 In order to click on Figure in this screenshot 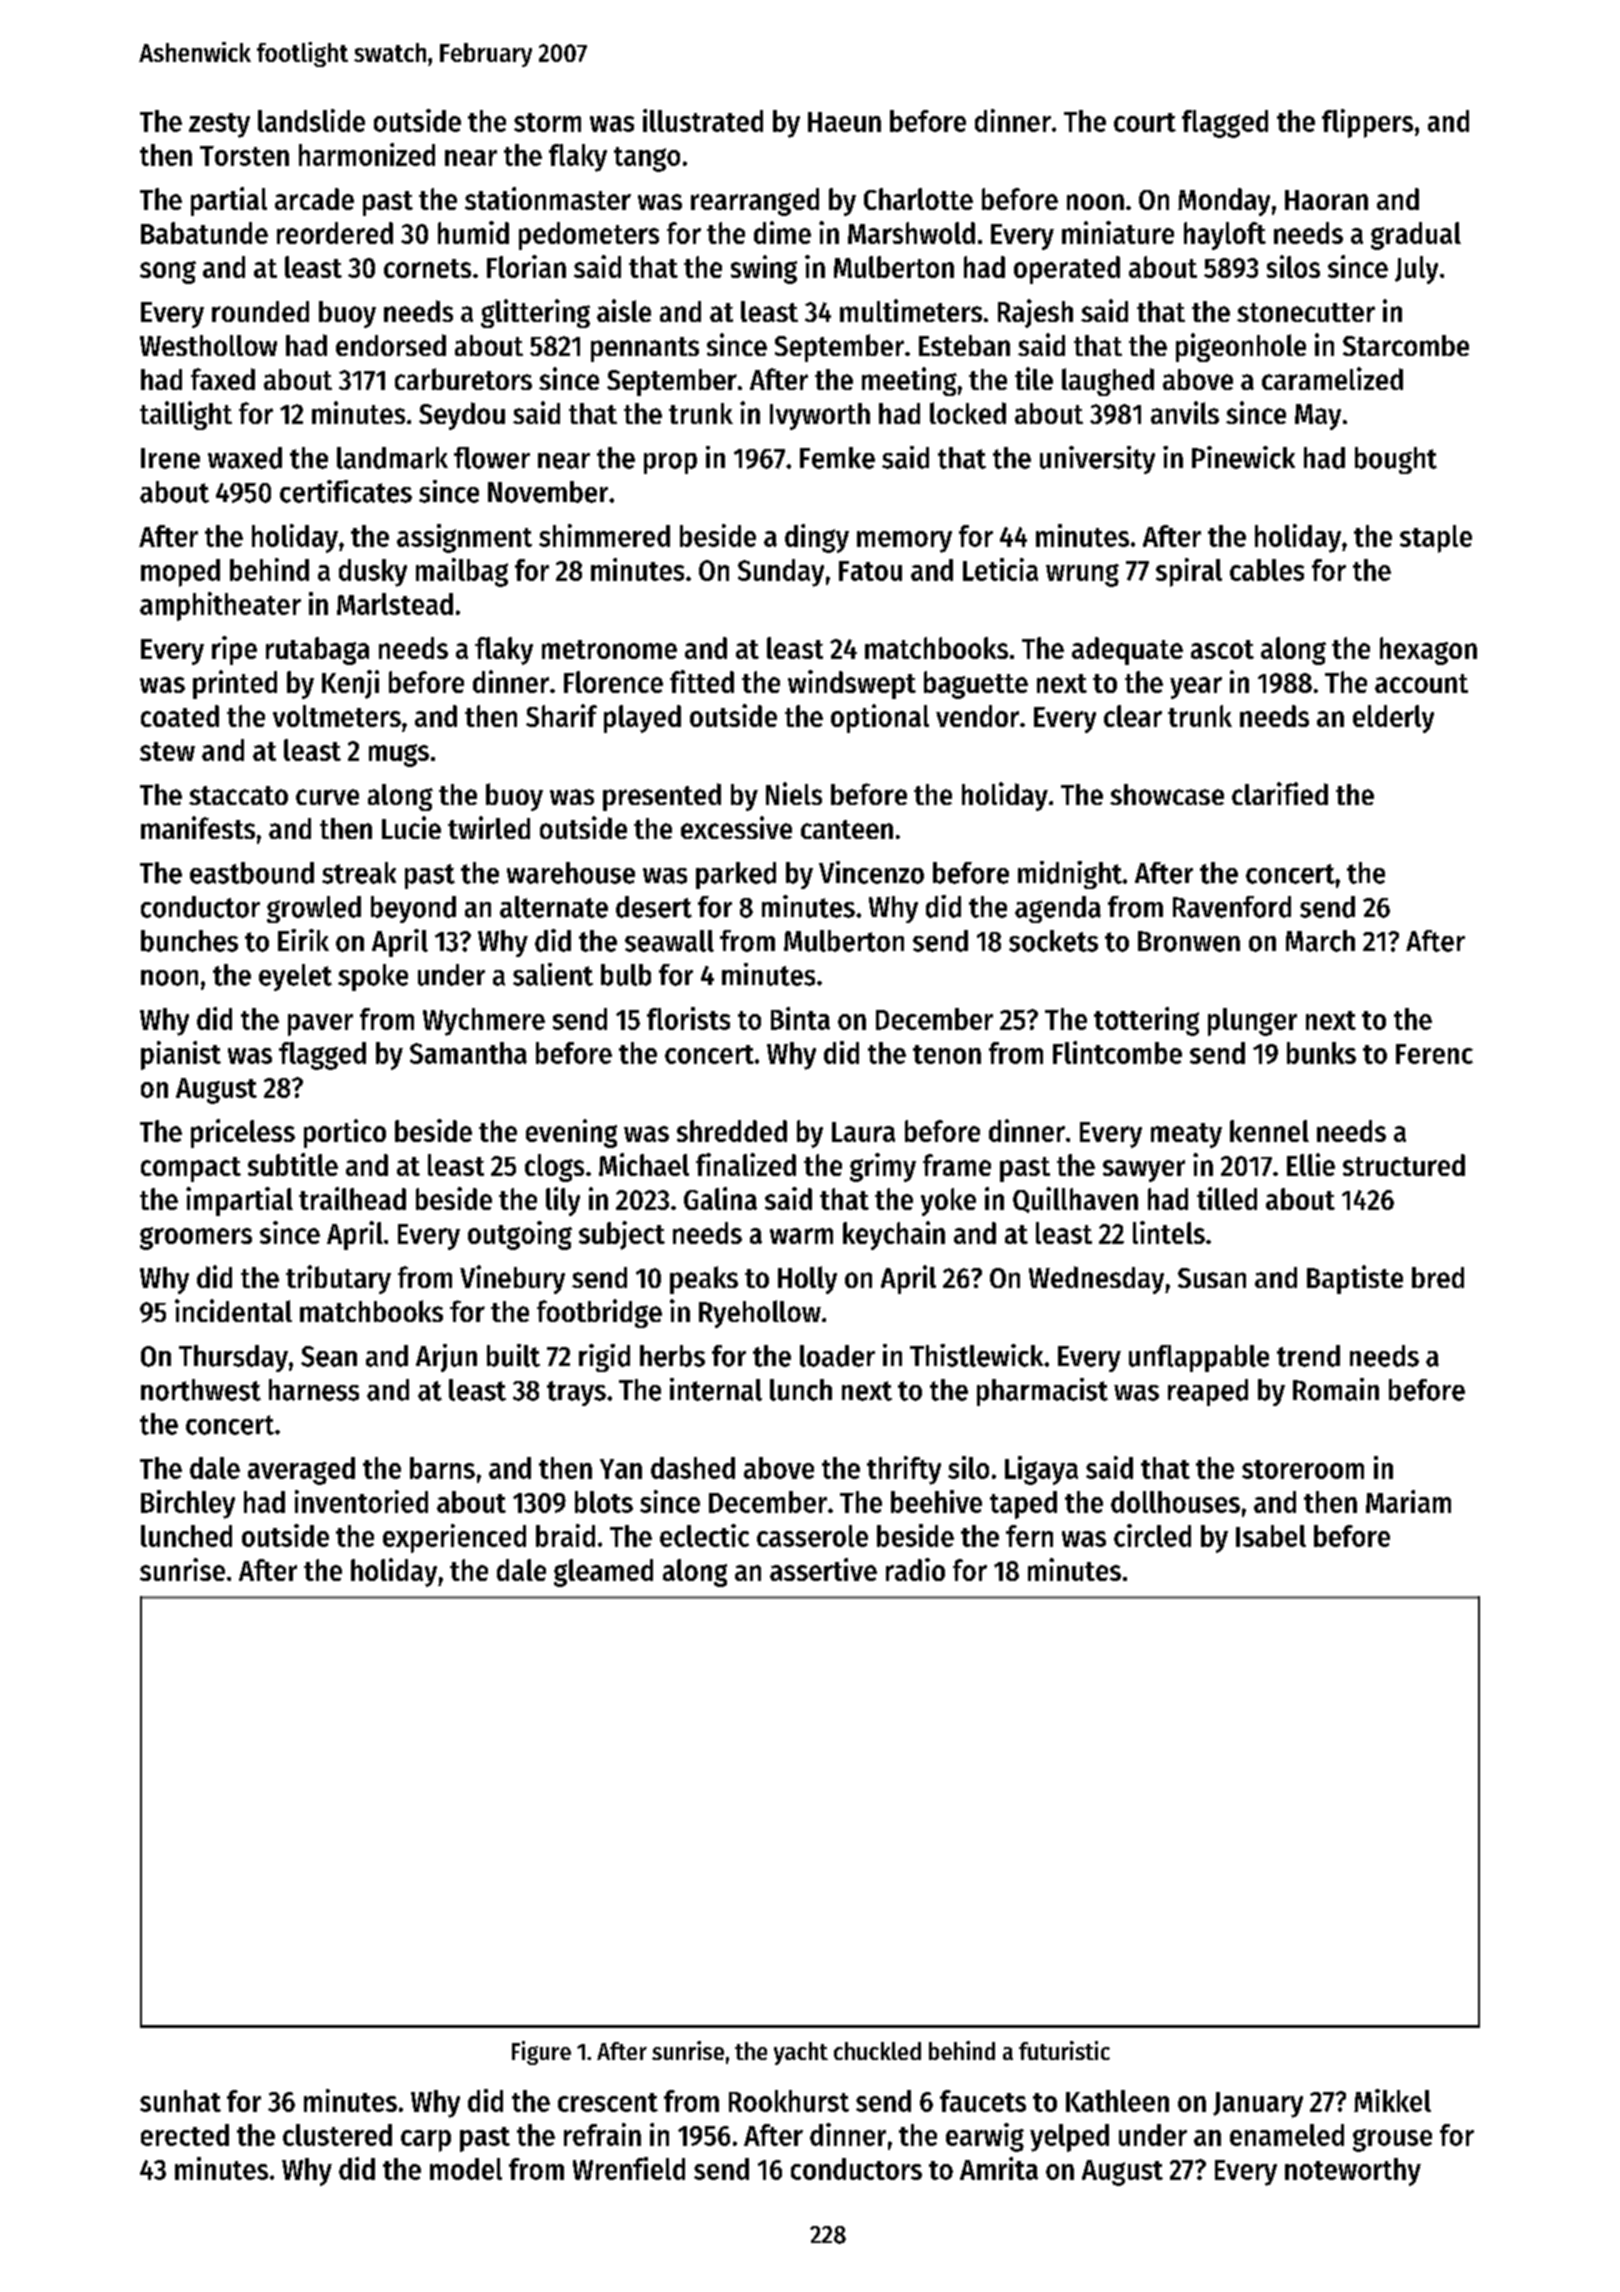, I will do `click(541, 2053)`.
